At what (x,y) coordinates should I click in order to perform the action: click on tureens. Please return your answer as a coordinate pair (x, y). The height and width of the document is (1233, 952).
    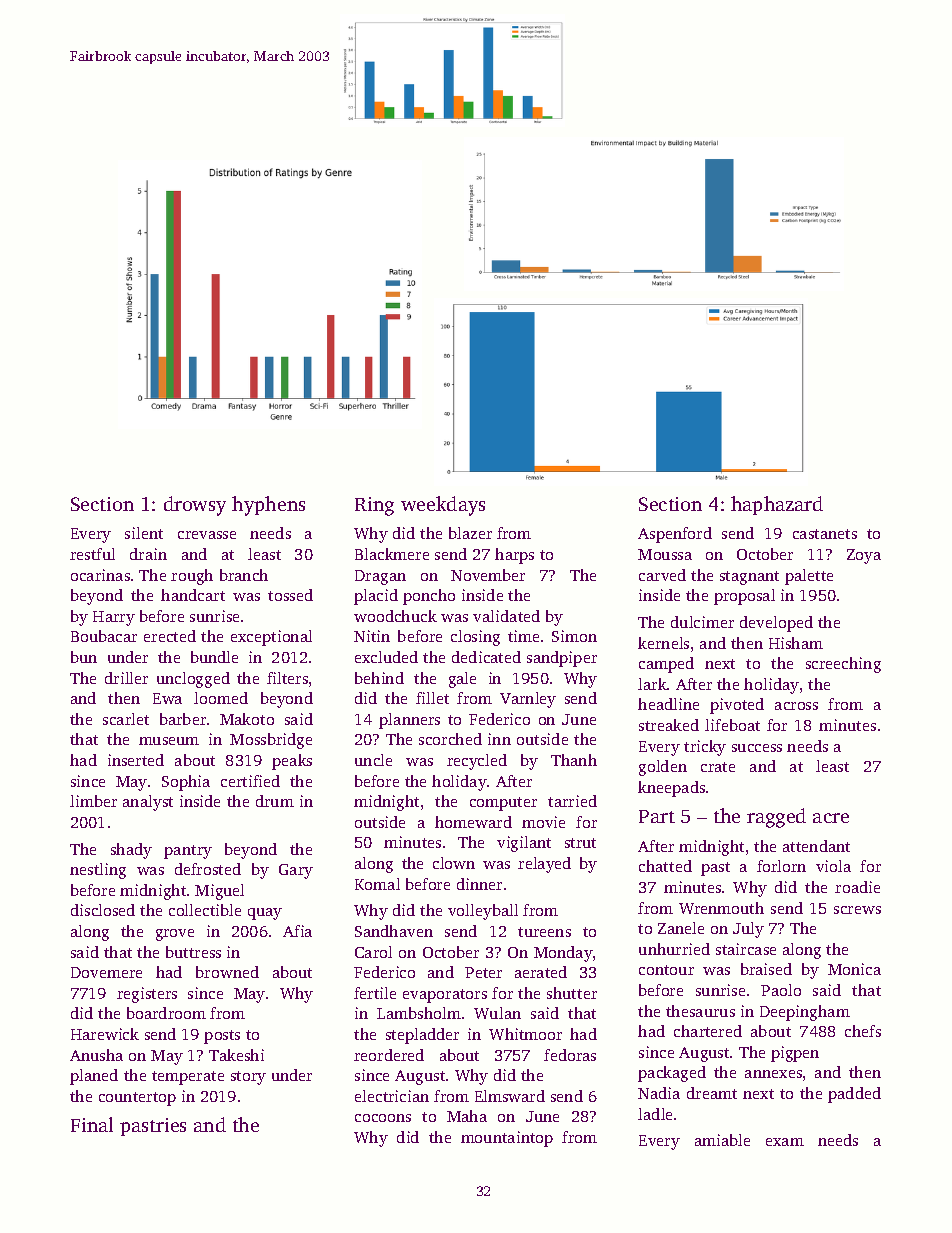
    Looking at the image, I should click on (544, 932).
